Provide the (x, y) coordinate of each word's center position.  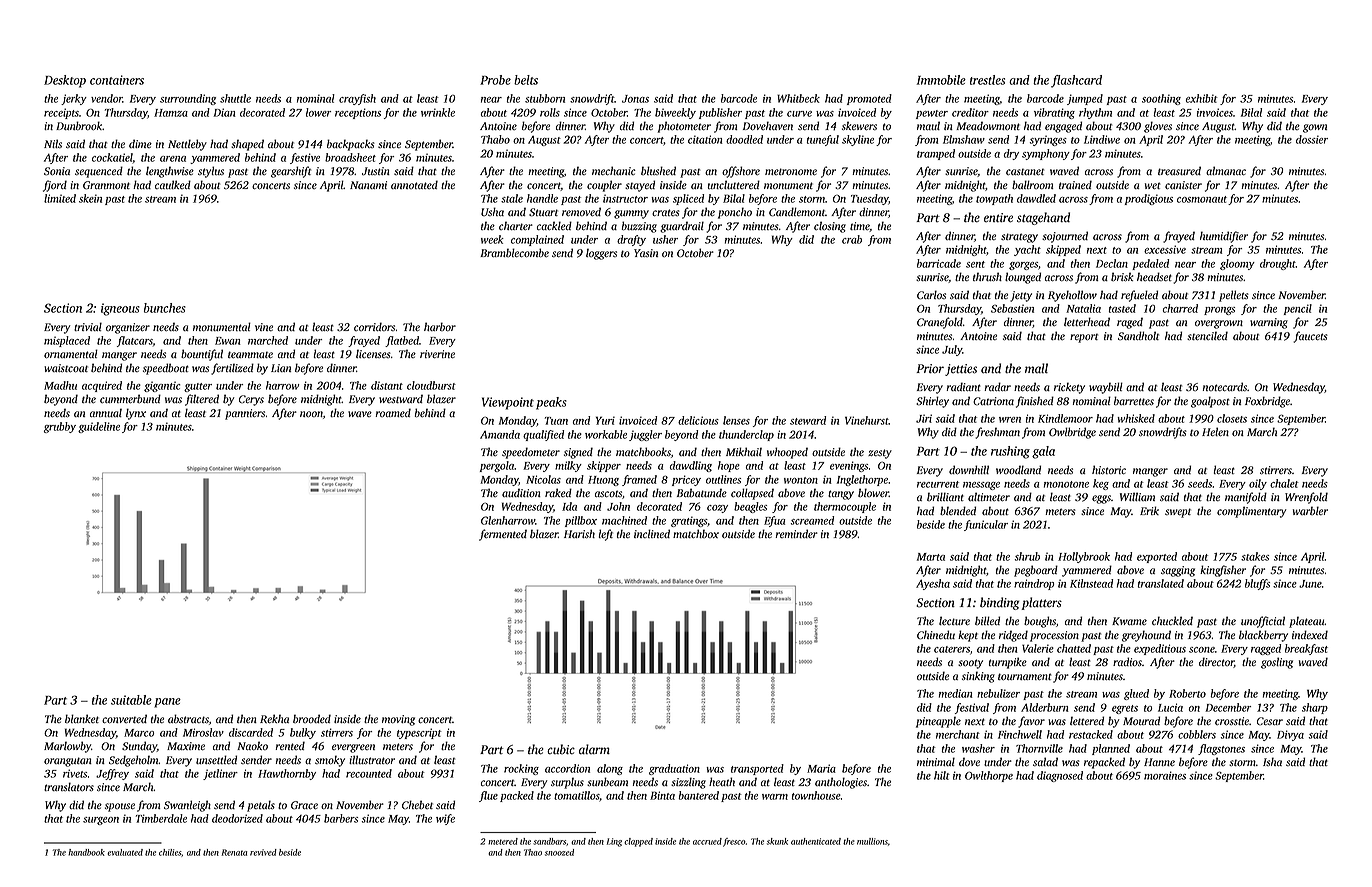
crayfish (357, 99)
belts (526, 80)
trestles (987, 80)
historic (1109, 470)
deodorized (237, 818)
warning (1269, 323)
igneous (120, 309)
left (606, 535)
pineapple (938, 722)
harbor (440, 327)
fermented (503, 535)
